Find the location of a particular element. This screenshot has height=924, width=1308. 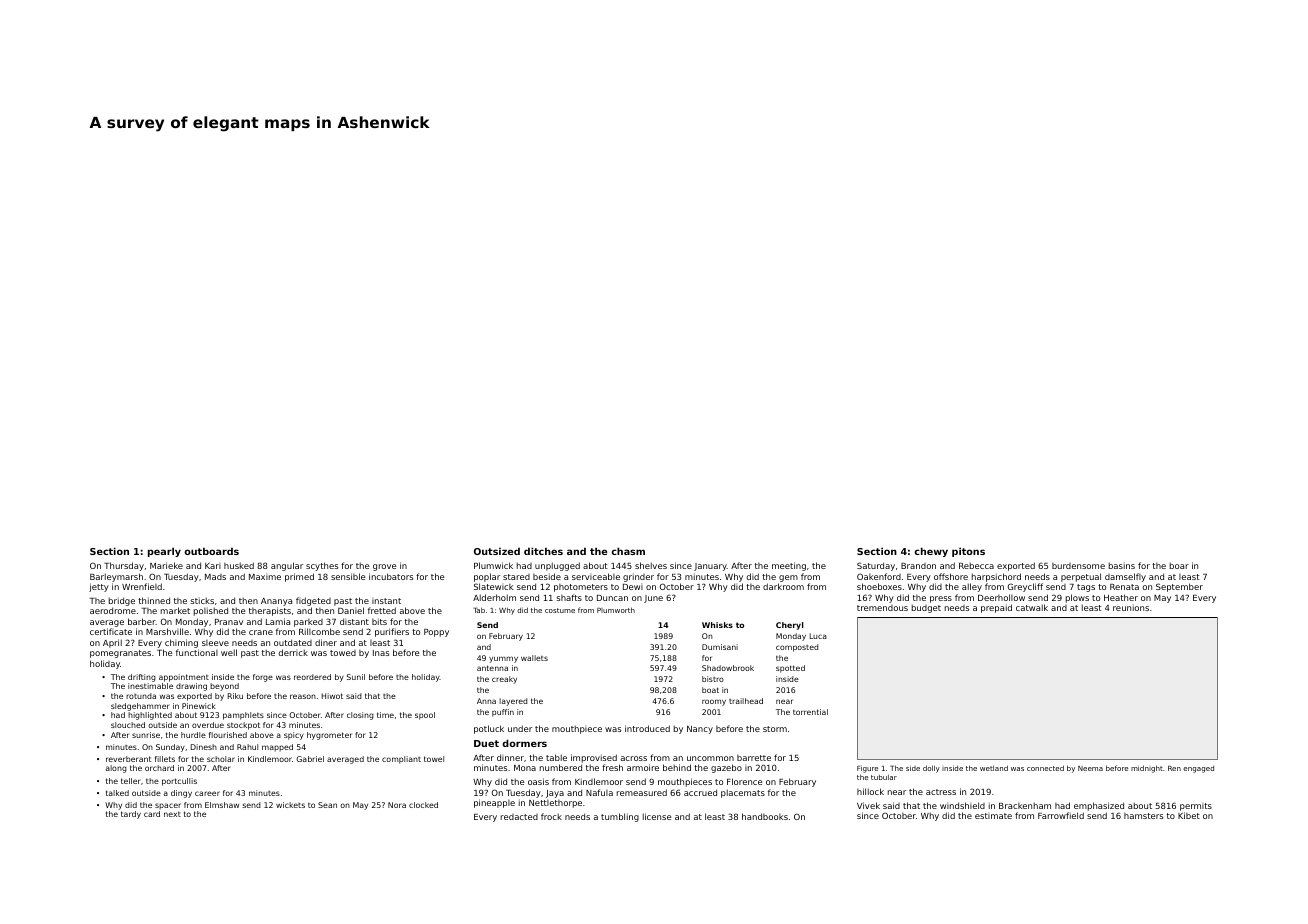

Luca is located at coordinates (818, 636).
